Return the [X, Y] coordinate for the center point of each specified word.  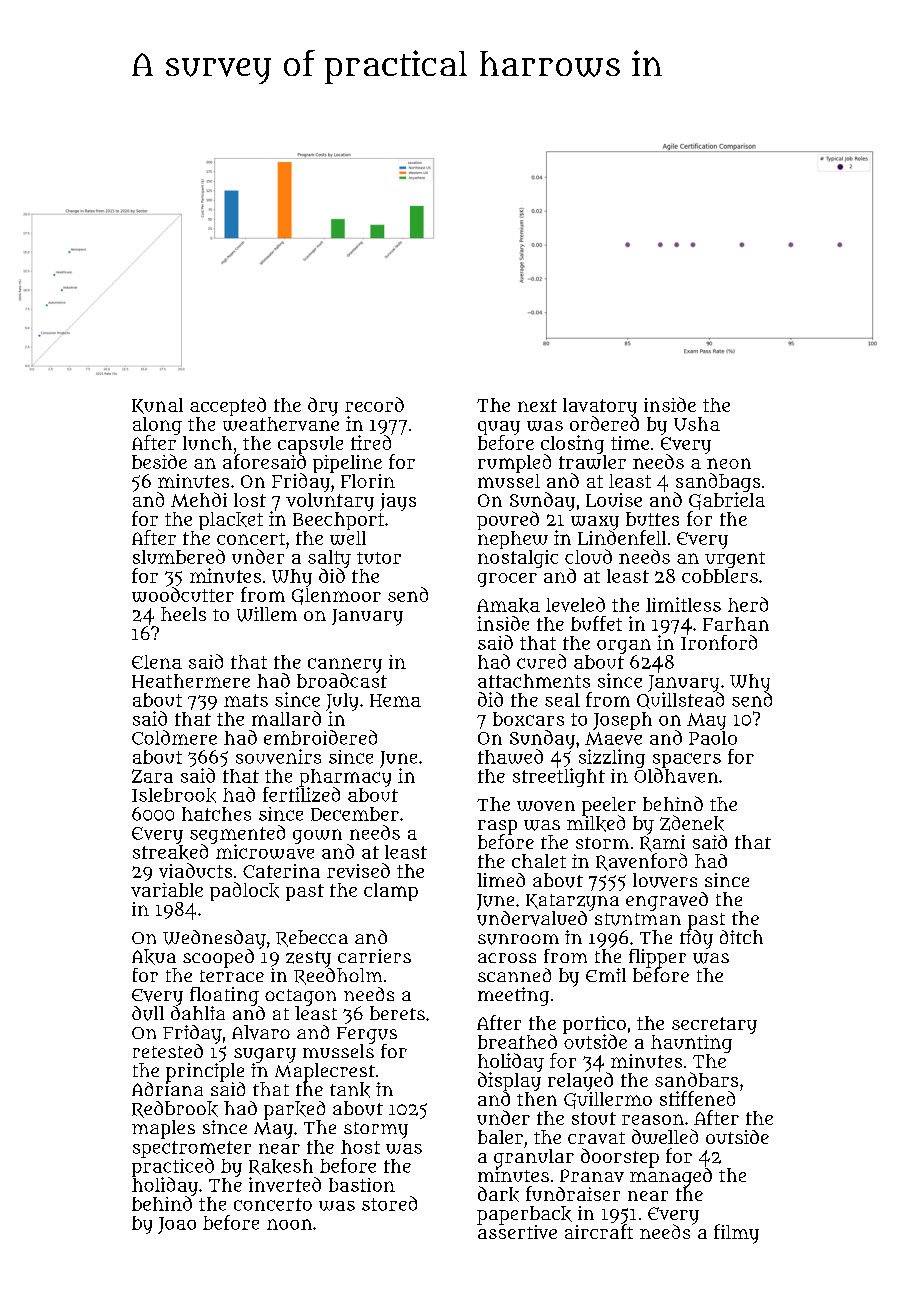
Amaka [508, 605]
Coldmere [174, 737]
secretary [714, 1025]
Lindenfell [622, 537]
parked [294, 1110]
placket [231, 521]
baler [500, 1137]
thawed [510, 756]
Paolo [713, 738]
